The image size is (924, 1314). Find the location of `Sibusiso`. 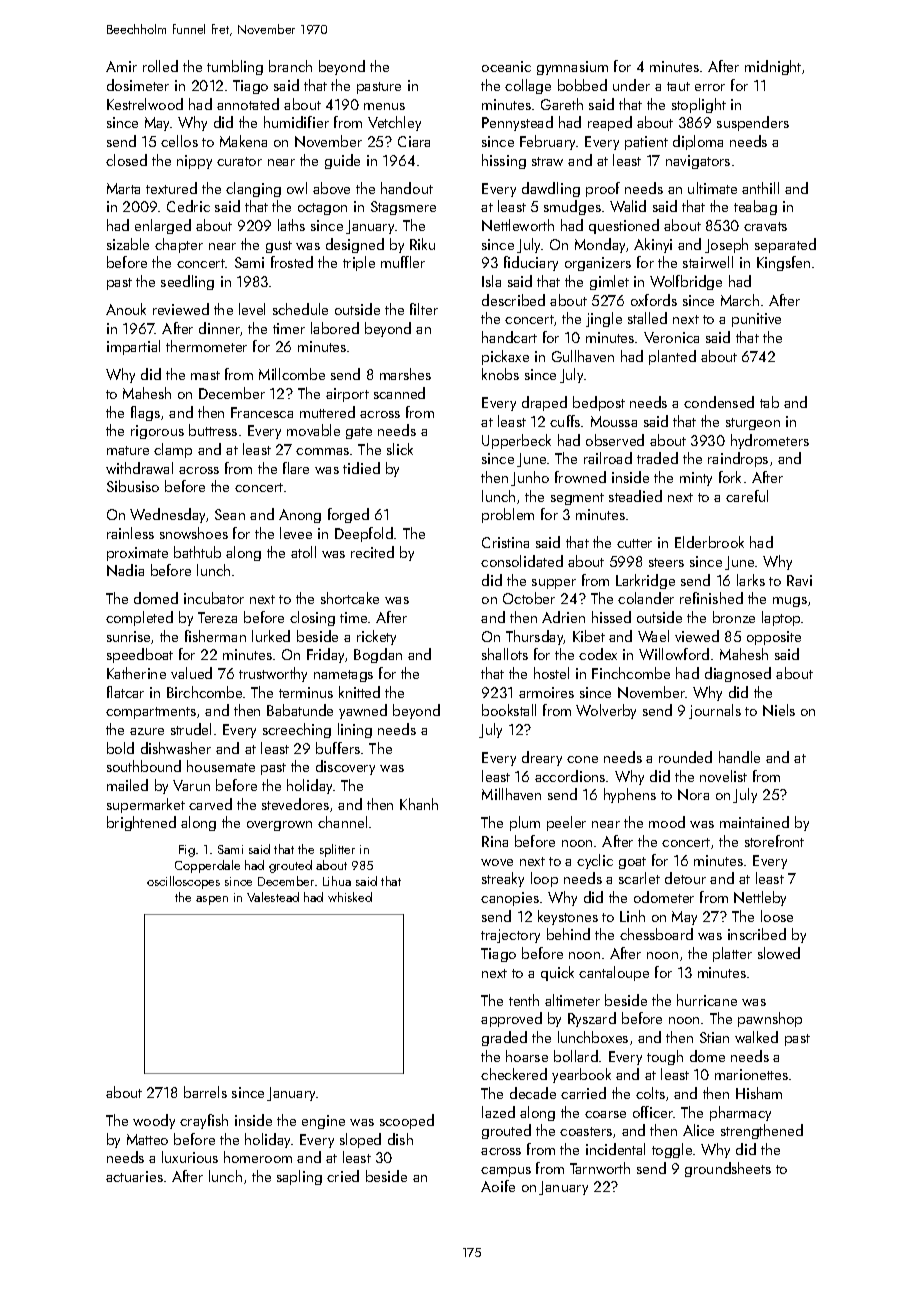

Sibusiso is located at coordinates (133, 486).
